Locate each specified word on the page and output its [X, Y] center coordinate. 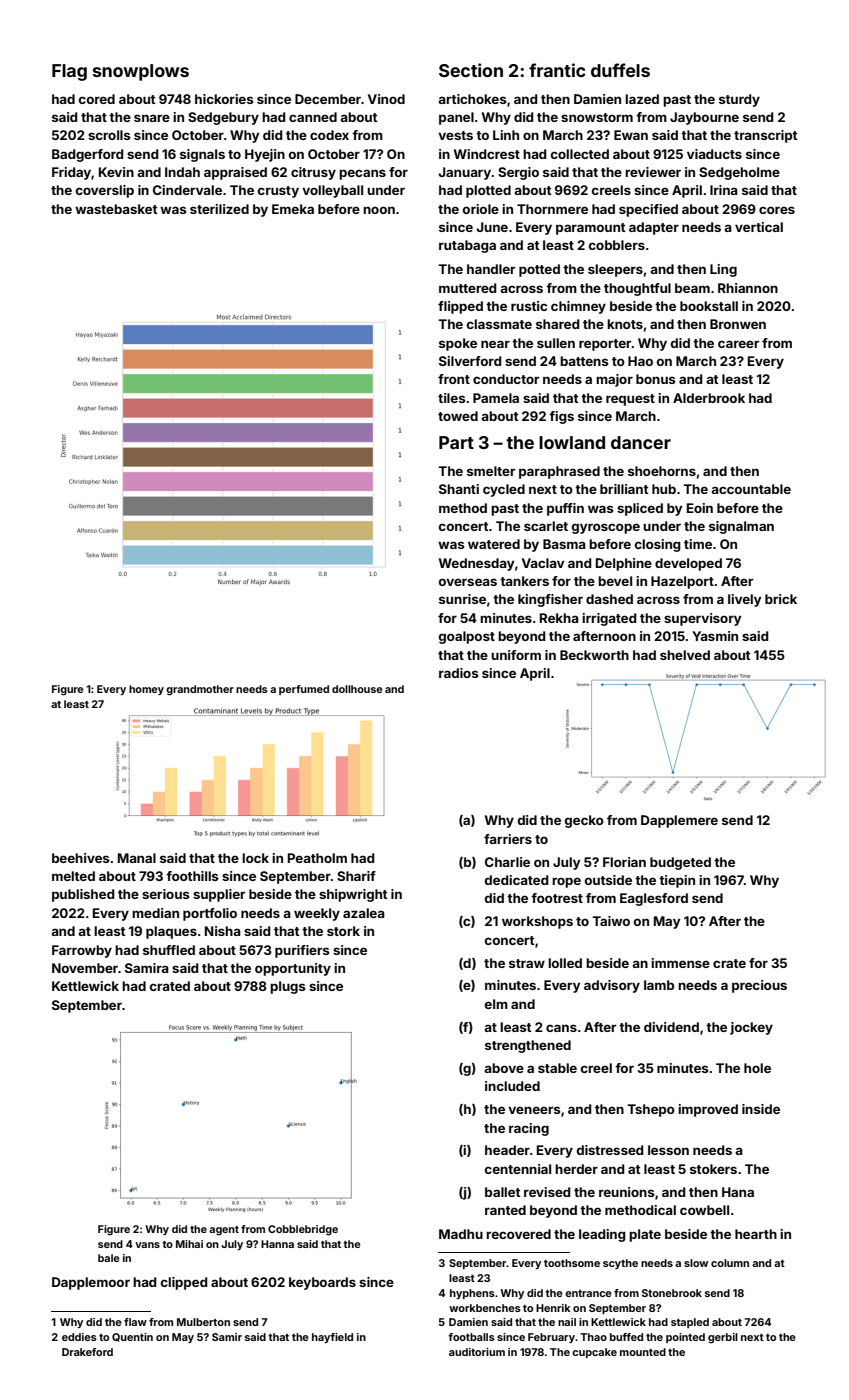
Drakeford [87, 1352]
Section [471, 70]
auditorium [477, 1352]
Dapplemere [679, 821]
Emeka [293, 209]
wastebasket [116, 209]
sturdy [739, 100]
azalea [364, 913]
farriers [508, 839]
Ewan [631, 135]
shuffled [169, 950]
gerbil [723, 1338]
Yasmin [715, 636]
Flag [69, 72]
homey [146, 690]
